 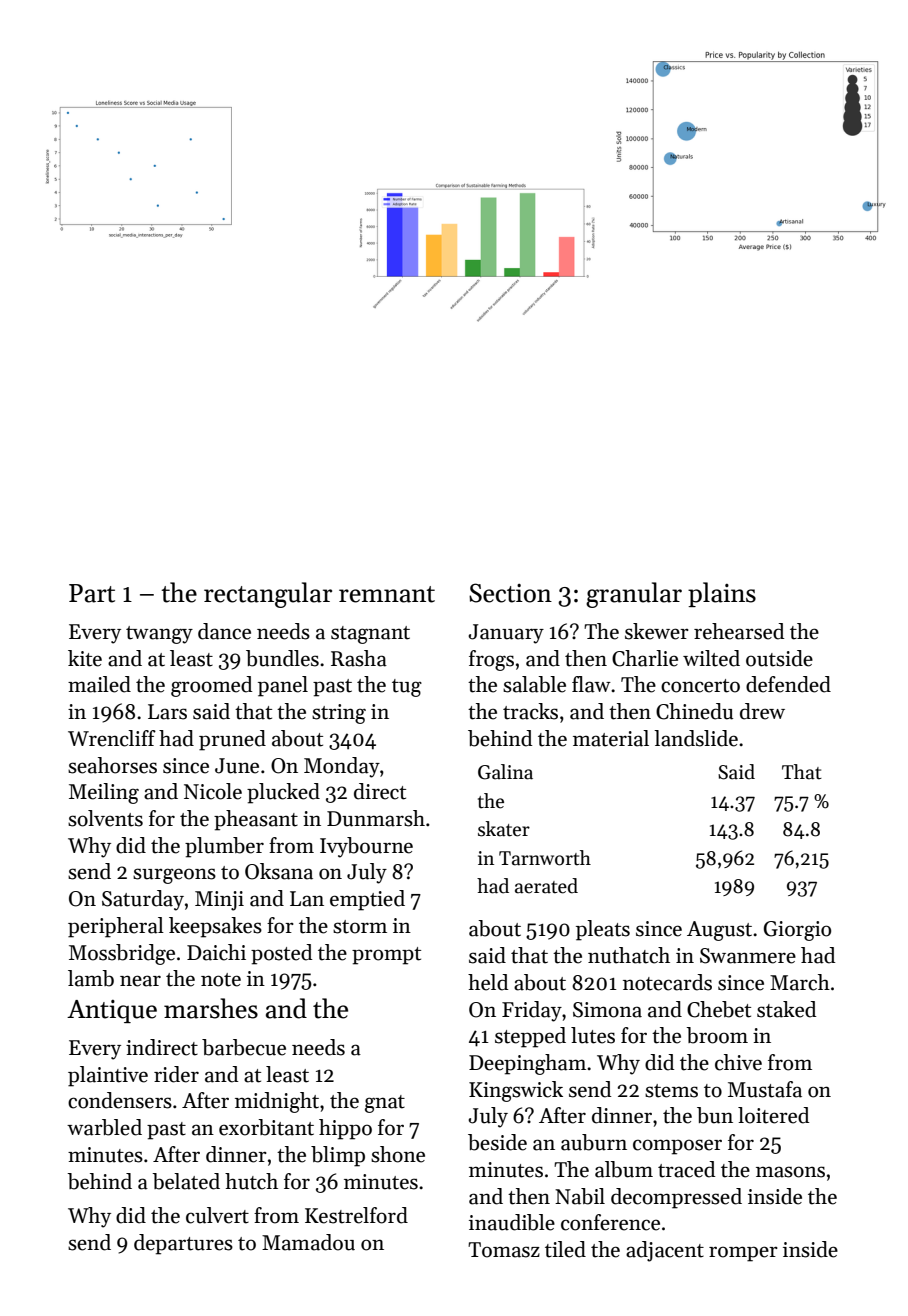 What do you see at coordinates (504, 829) in the document?
I see `skater` at bounding box center [504, 829].
